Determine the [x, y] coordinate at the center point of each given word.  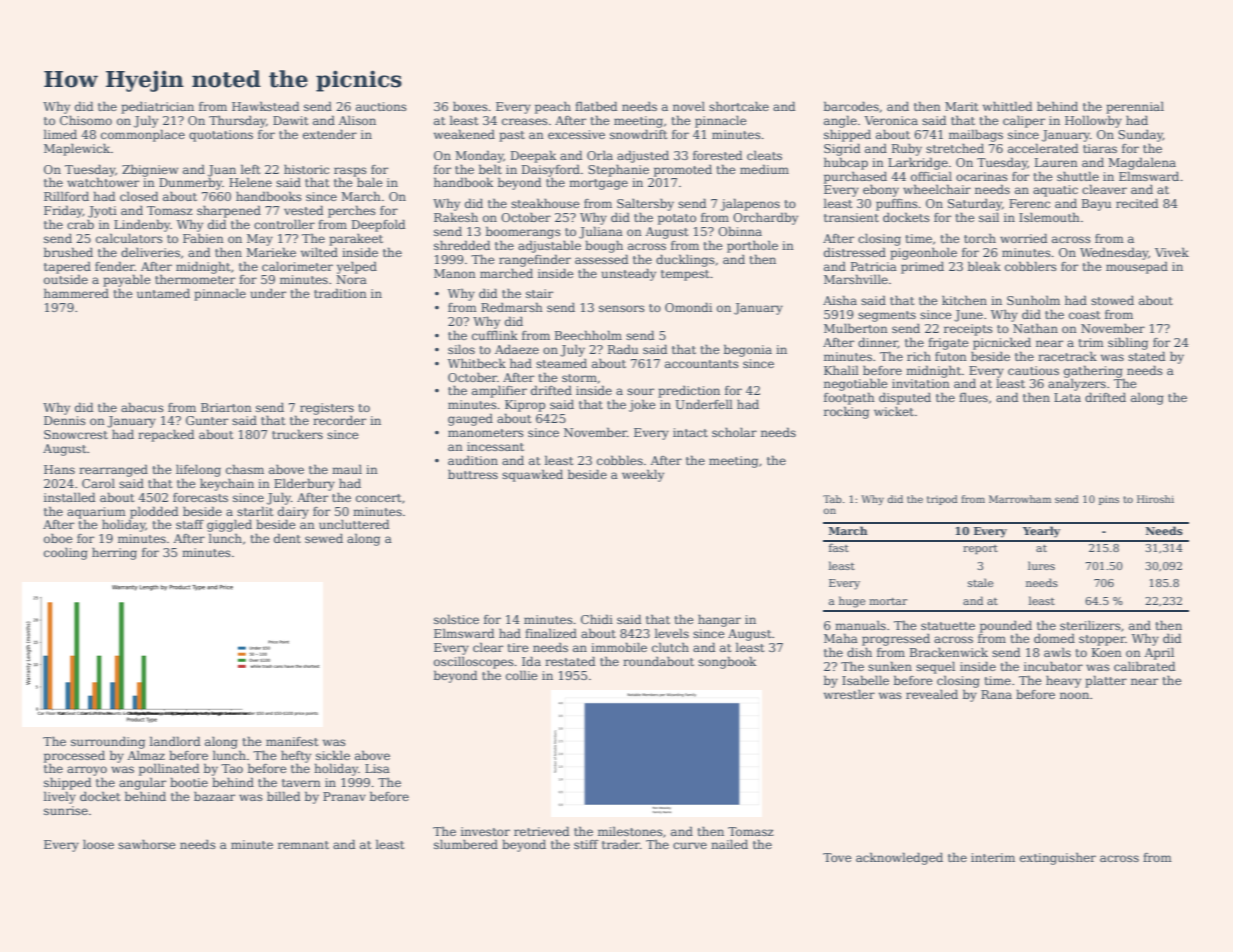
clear [488, 647]
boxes [470, 106]
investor [485, 831]
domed [1054, 638]
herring [114, 553]
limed [60, 134]
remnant [303, 845]
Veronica [891, 120]
